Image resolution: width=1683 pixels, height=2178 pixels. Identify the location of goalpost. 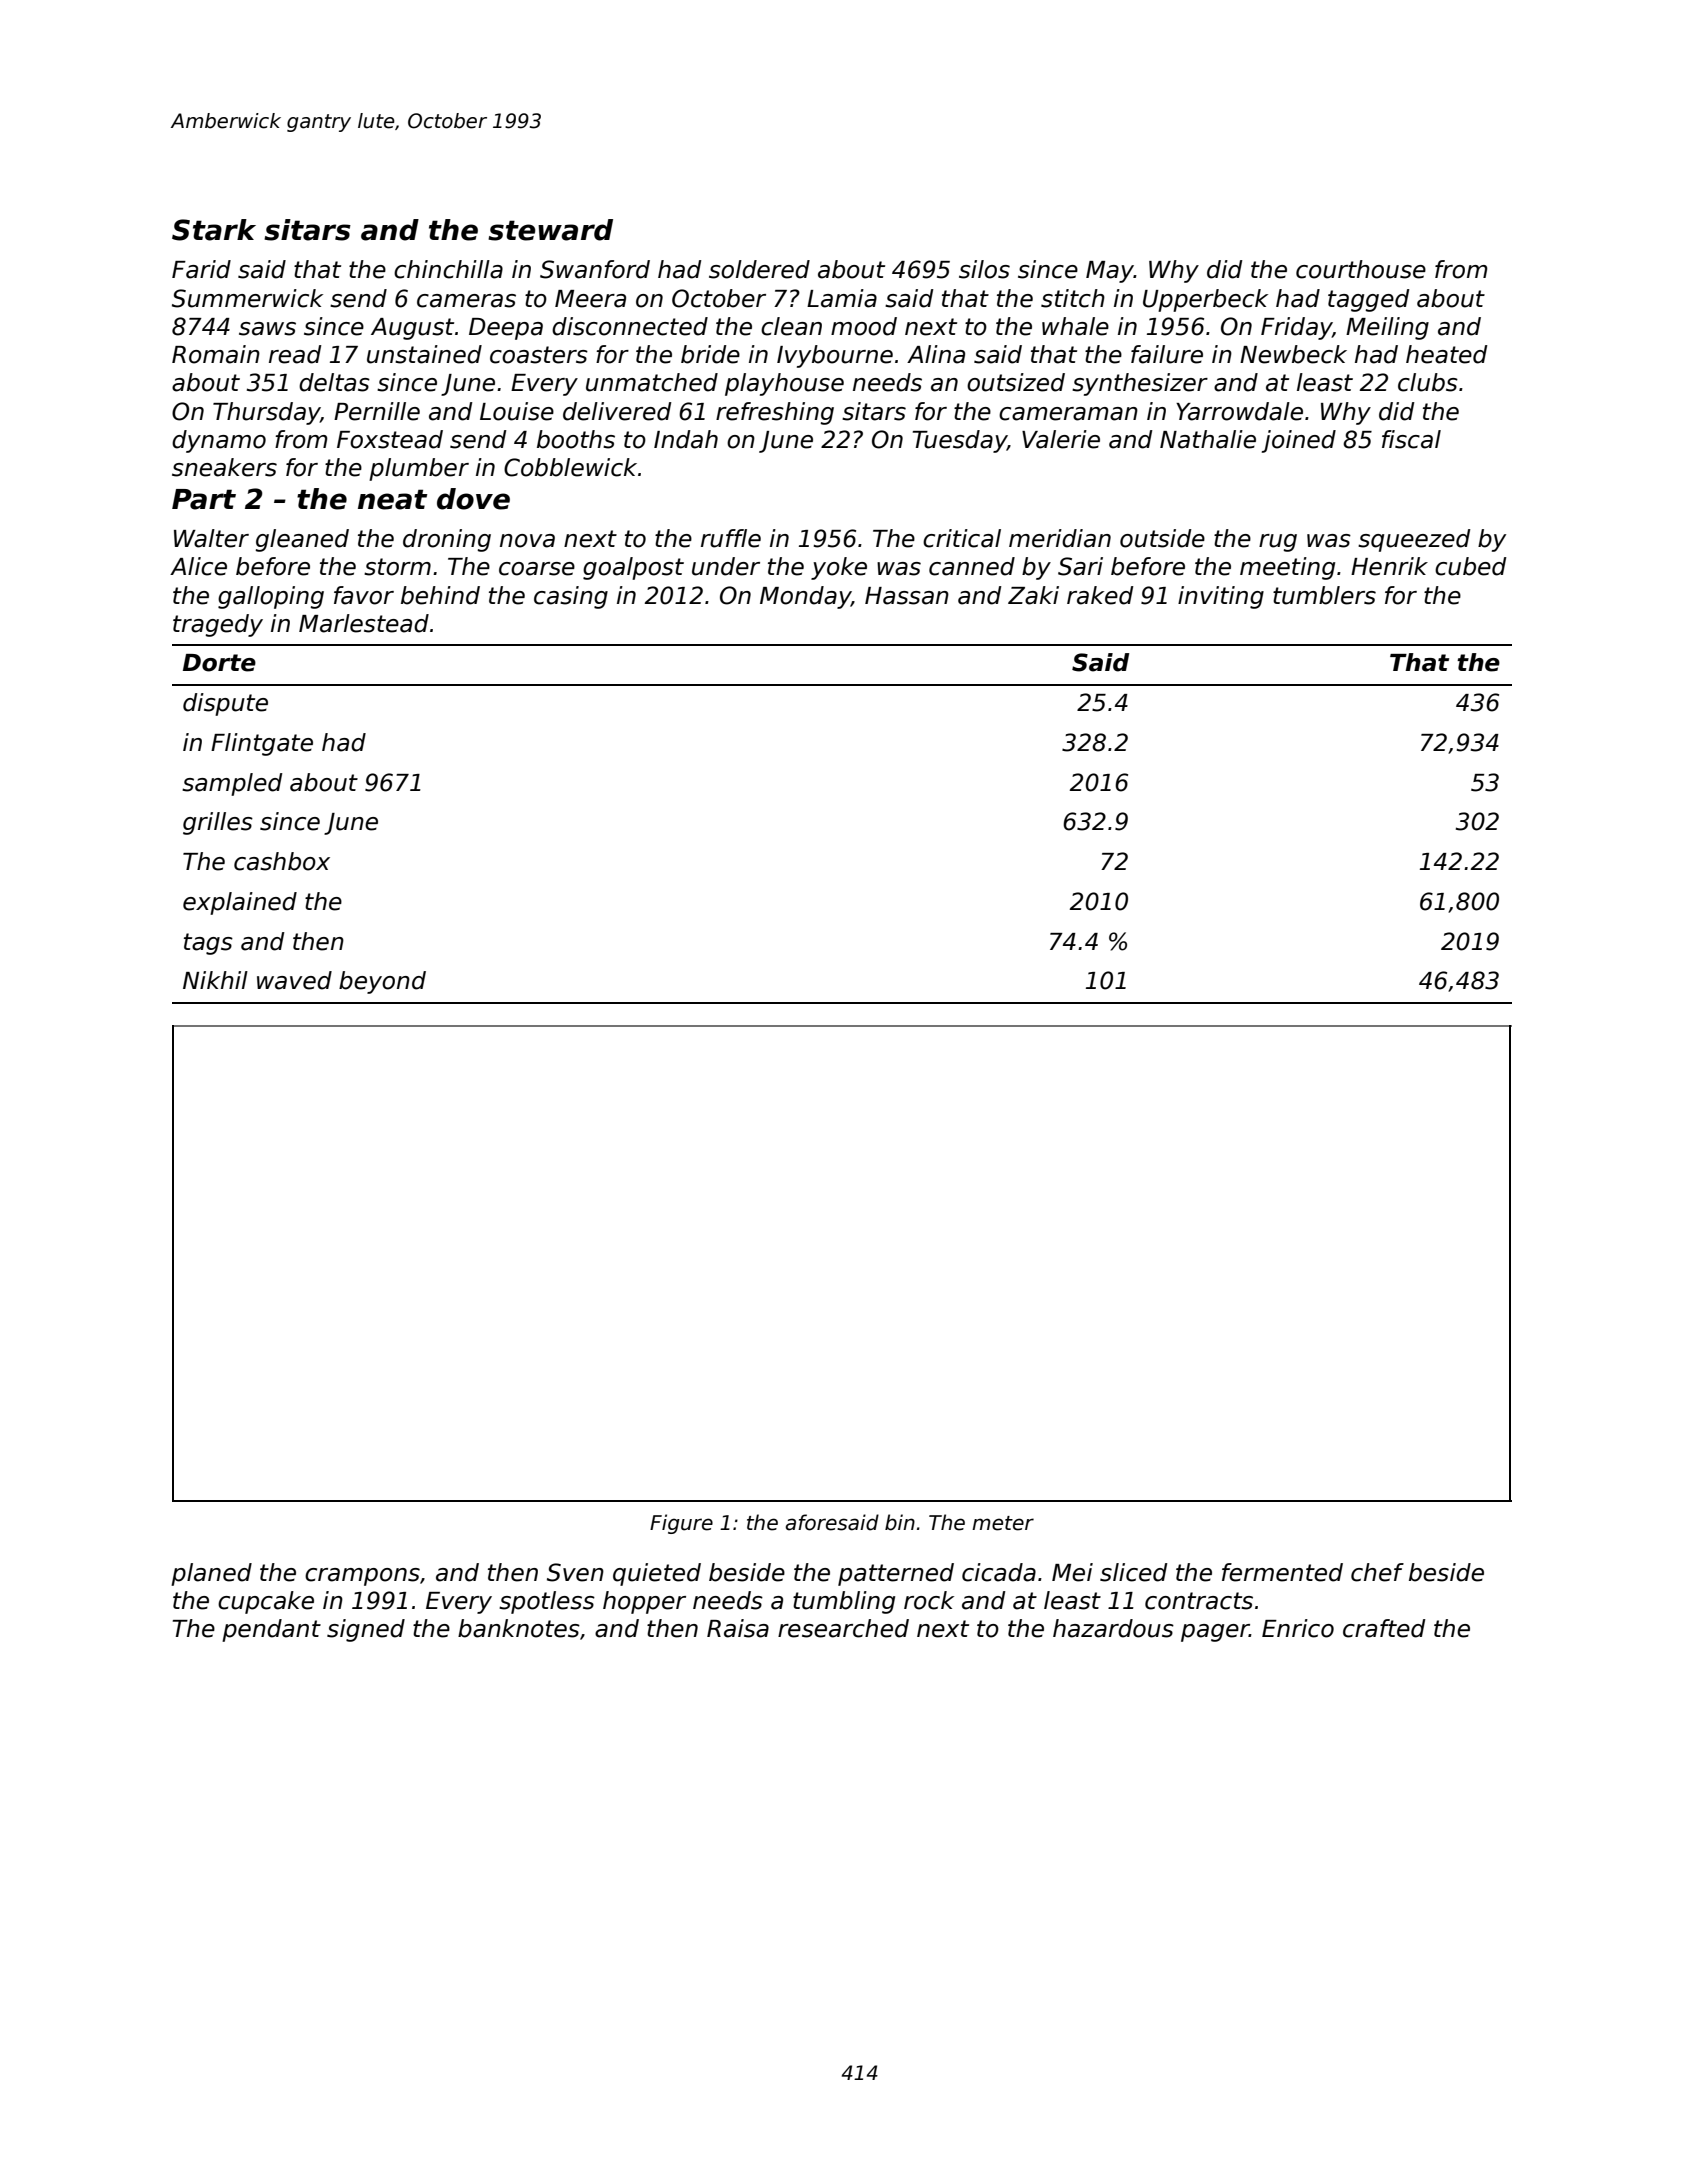
(633, 568).
